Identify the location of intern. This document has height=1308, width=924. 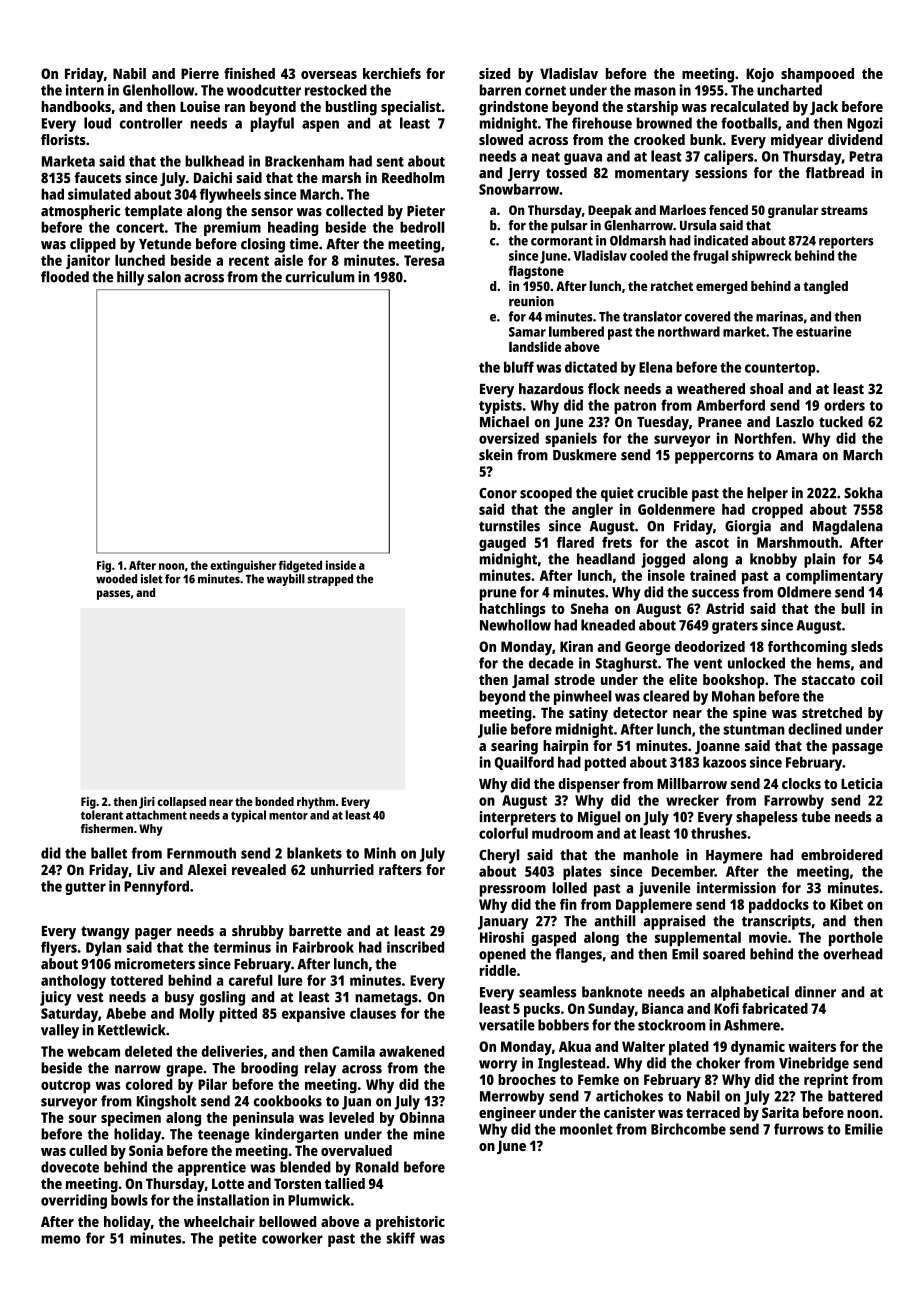
(85, 90).
